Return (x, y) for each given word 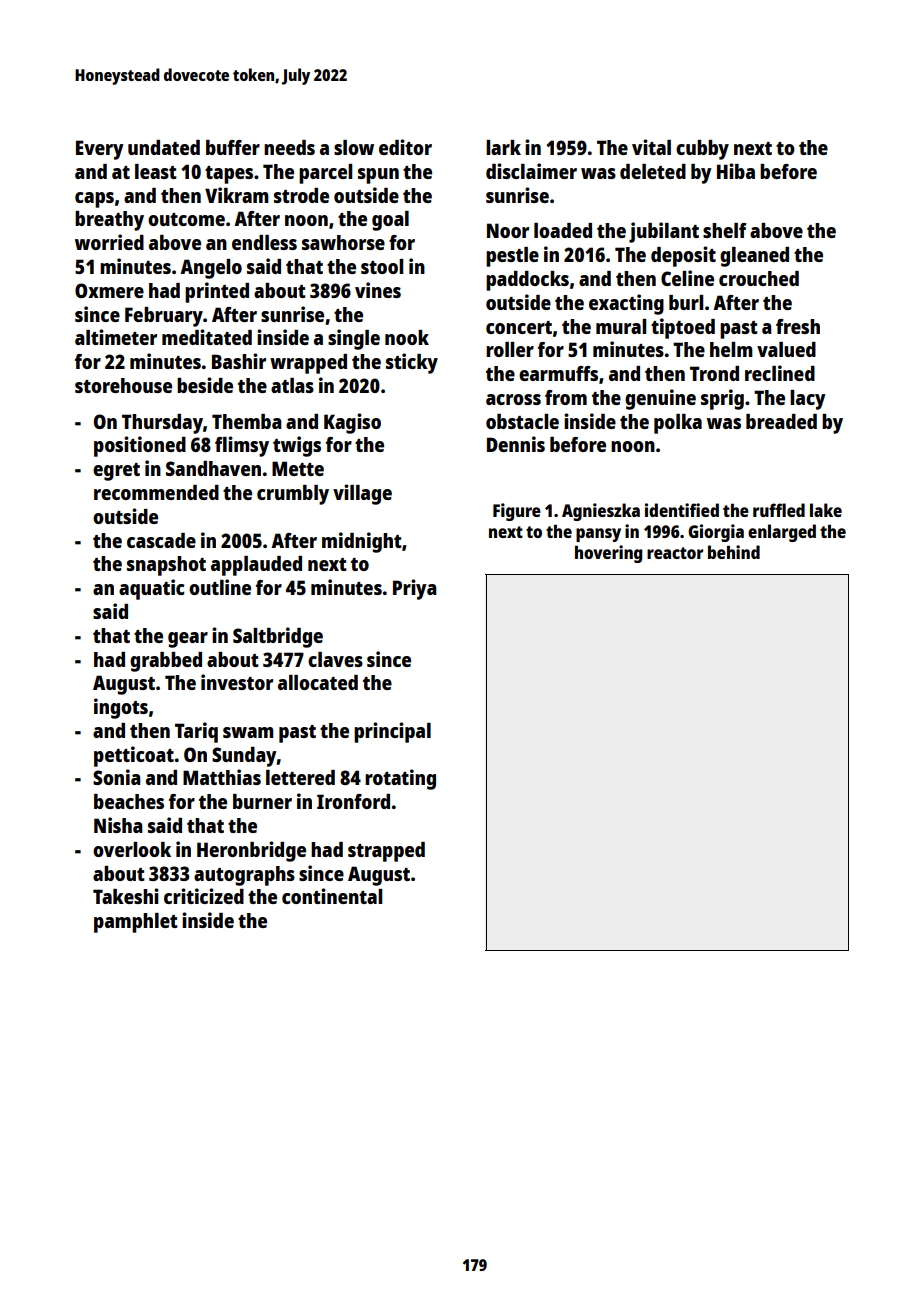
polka (678, 424)
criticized (204, 896)
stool (382, 266)
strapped (386, 852)
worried (109, 242)
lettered (300, 777)
